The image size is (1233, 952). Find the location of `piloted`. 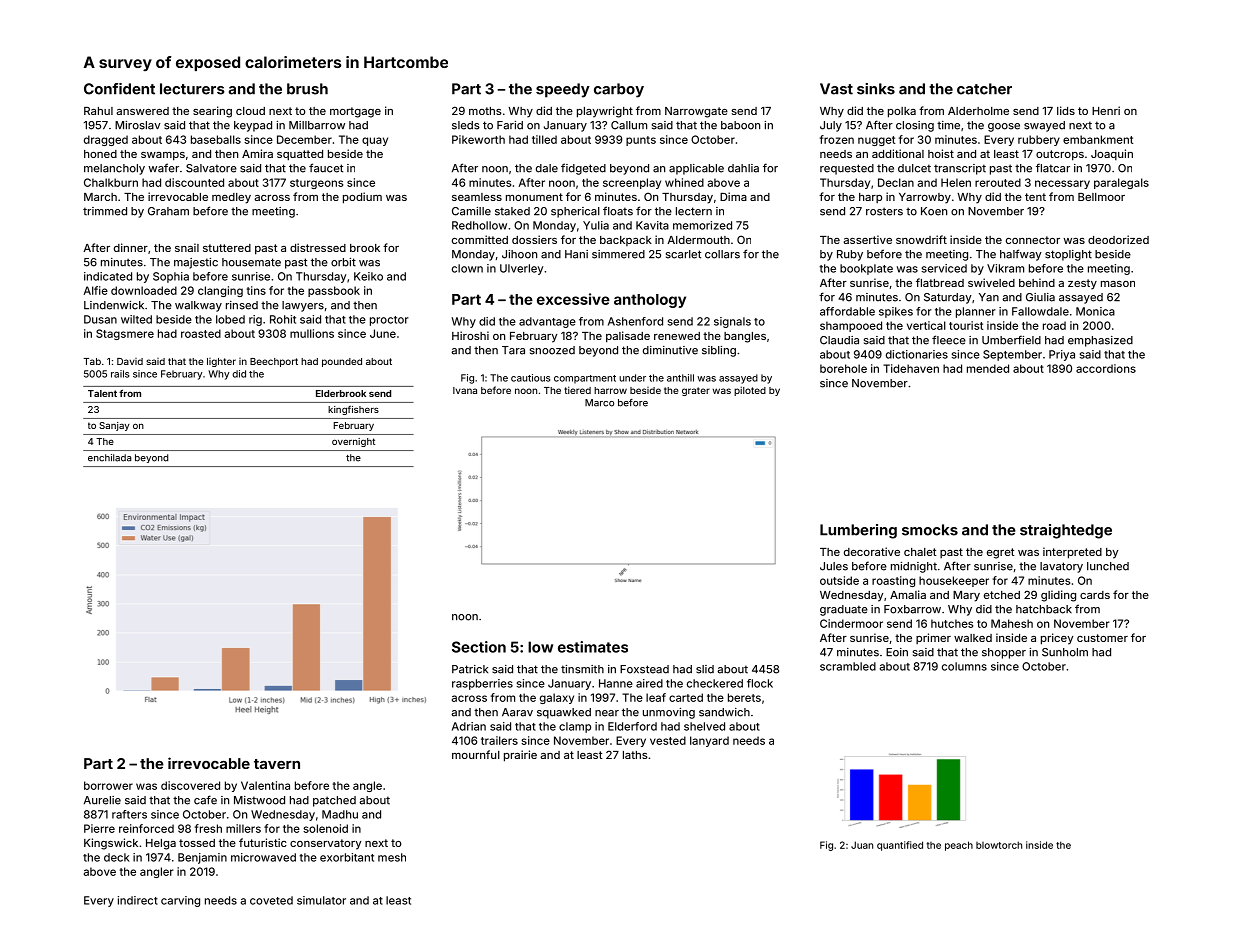

piloted is located at coordinates (750, 391).
